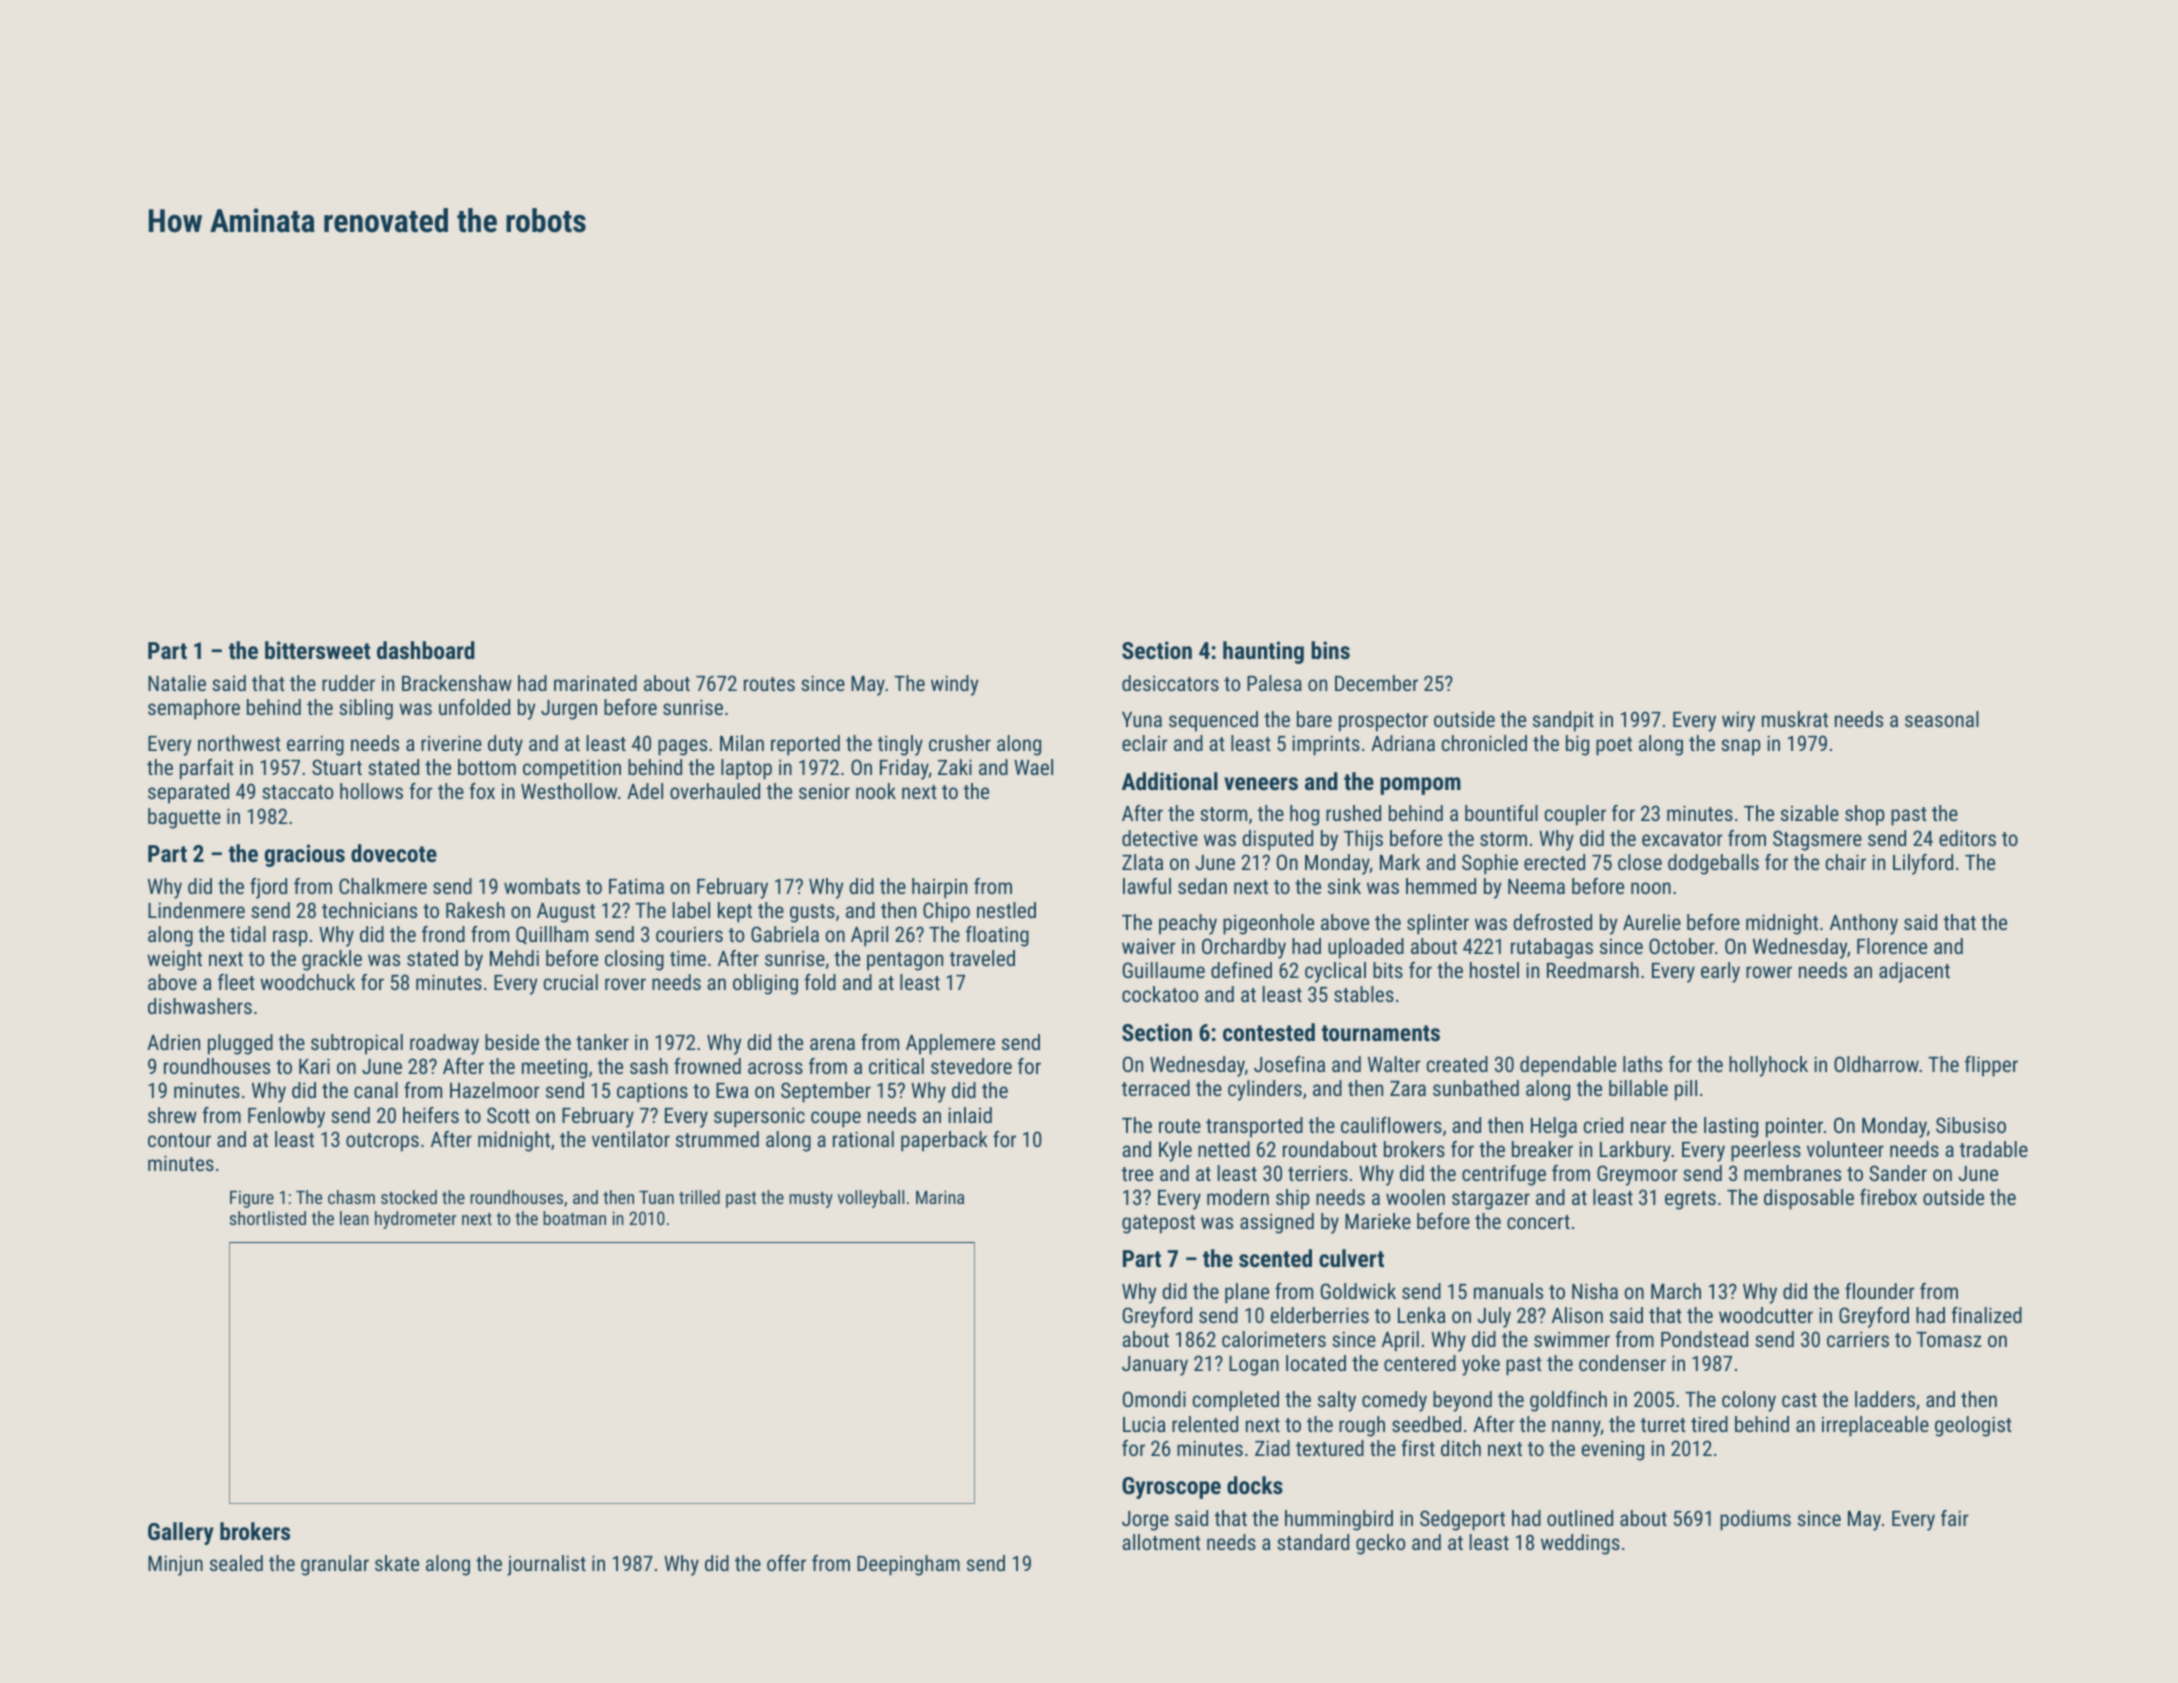 The image size is (2178, 1683). Describe the element at coordinates (1577, 1315) in the screenshot. I see `Alison` at that location.
